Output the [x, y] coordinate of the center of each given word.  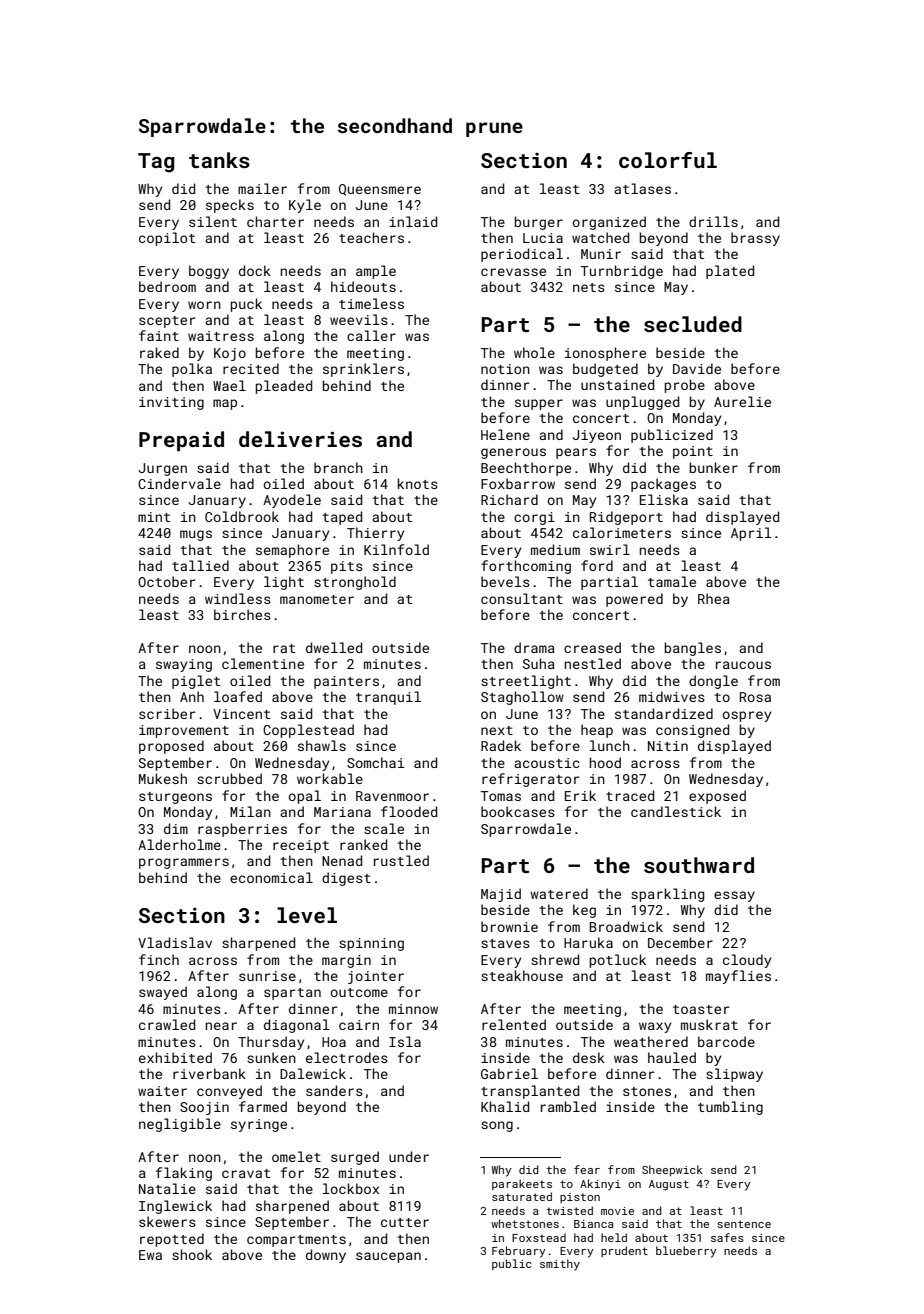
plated [730, 272]
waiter [162, 1091]
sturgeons [175, 798]
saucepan [388, 1257]
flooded [409, 811]
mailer [262, 188]
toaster [701, 1009]
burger [539, 223]
